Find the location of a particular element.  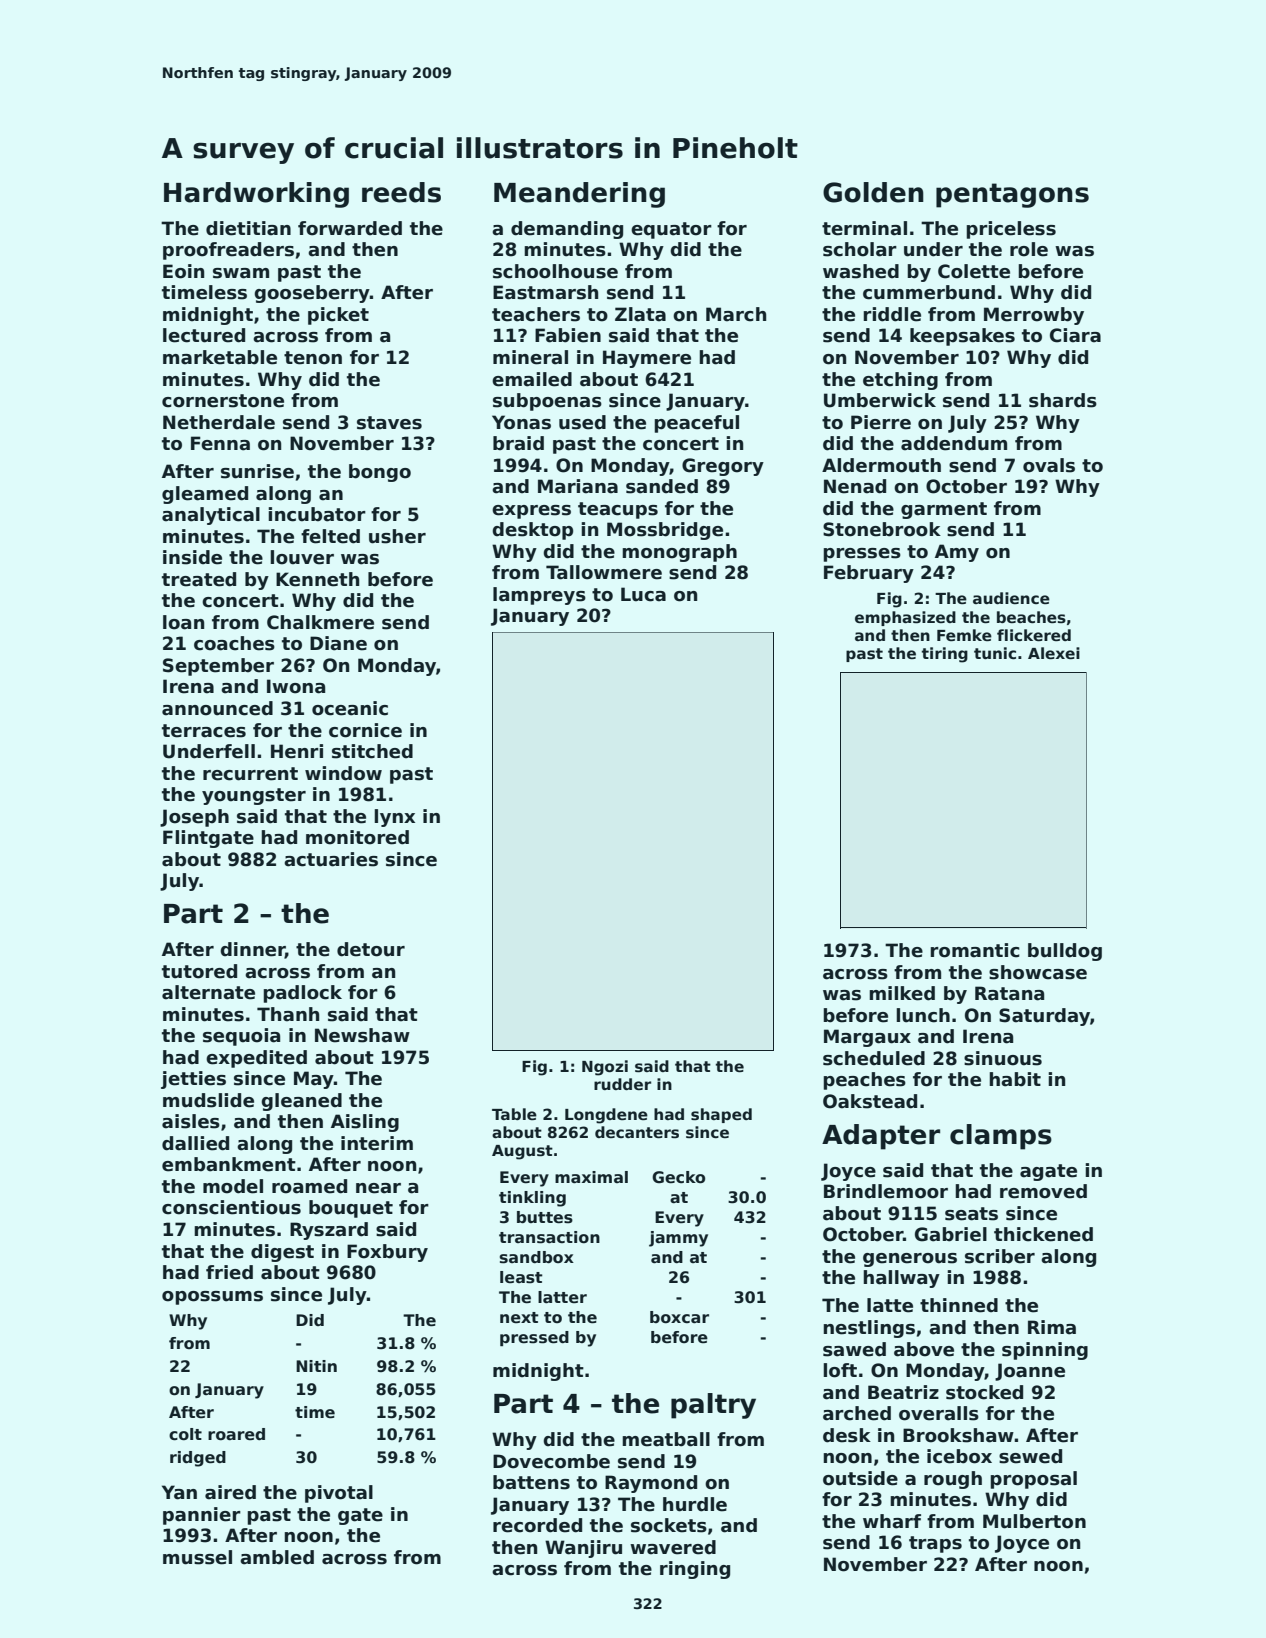

tinkling is located at coordinates (532, 1199).
